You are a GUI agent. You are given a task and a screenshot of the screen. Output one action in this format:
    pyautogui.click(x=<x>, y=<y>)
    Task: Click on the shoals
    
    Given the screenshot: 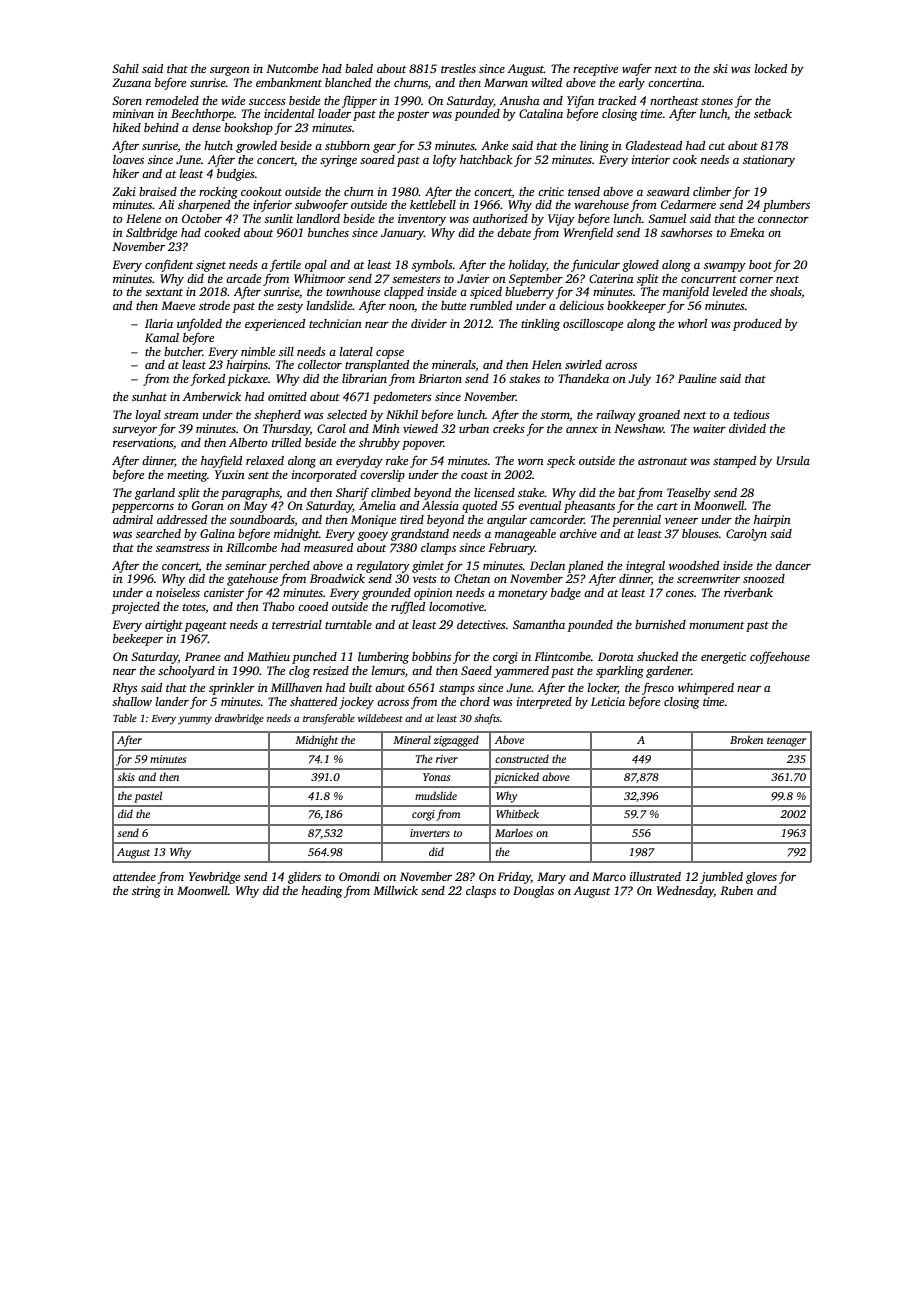 What is the action you would take?
    pyautogui.click(x=786, y=291)
